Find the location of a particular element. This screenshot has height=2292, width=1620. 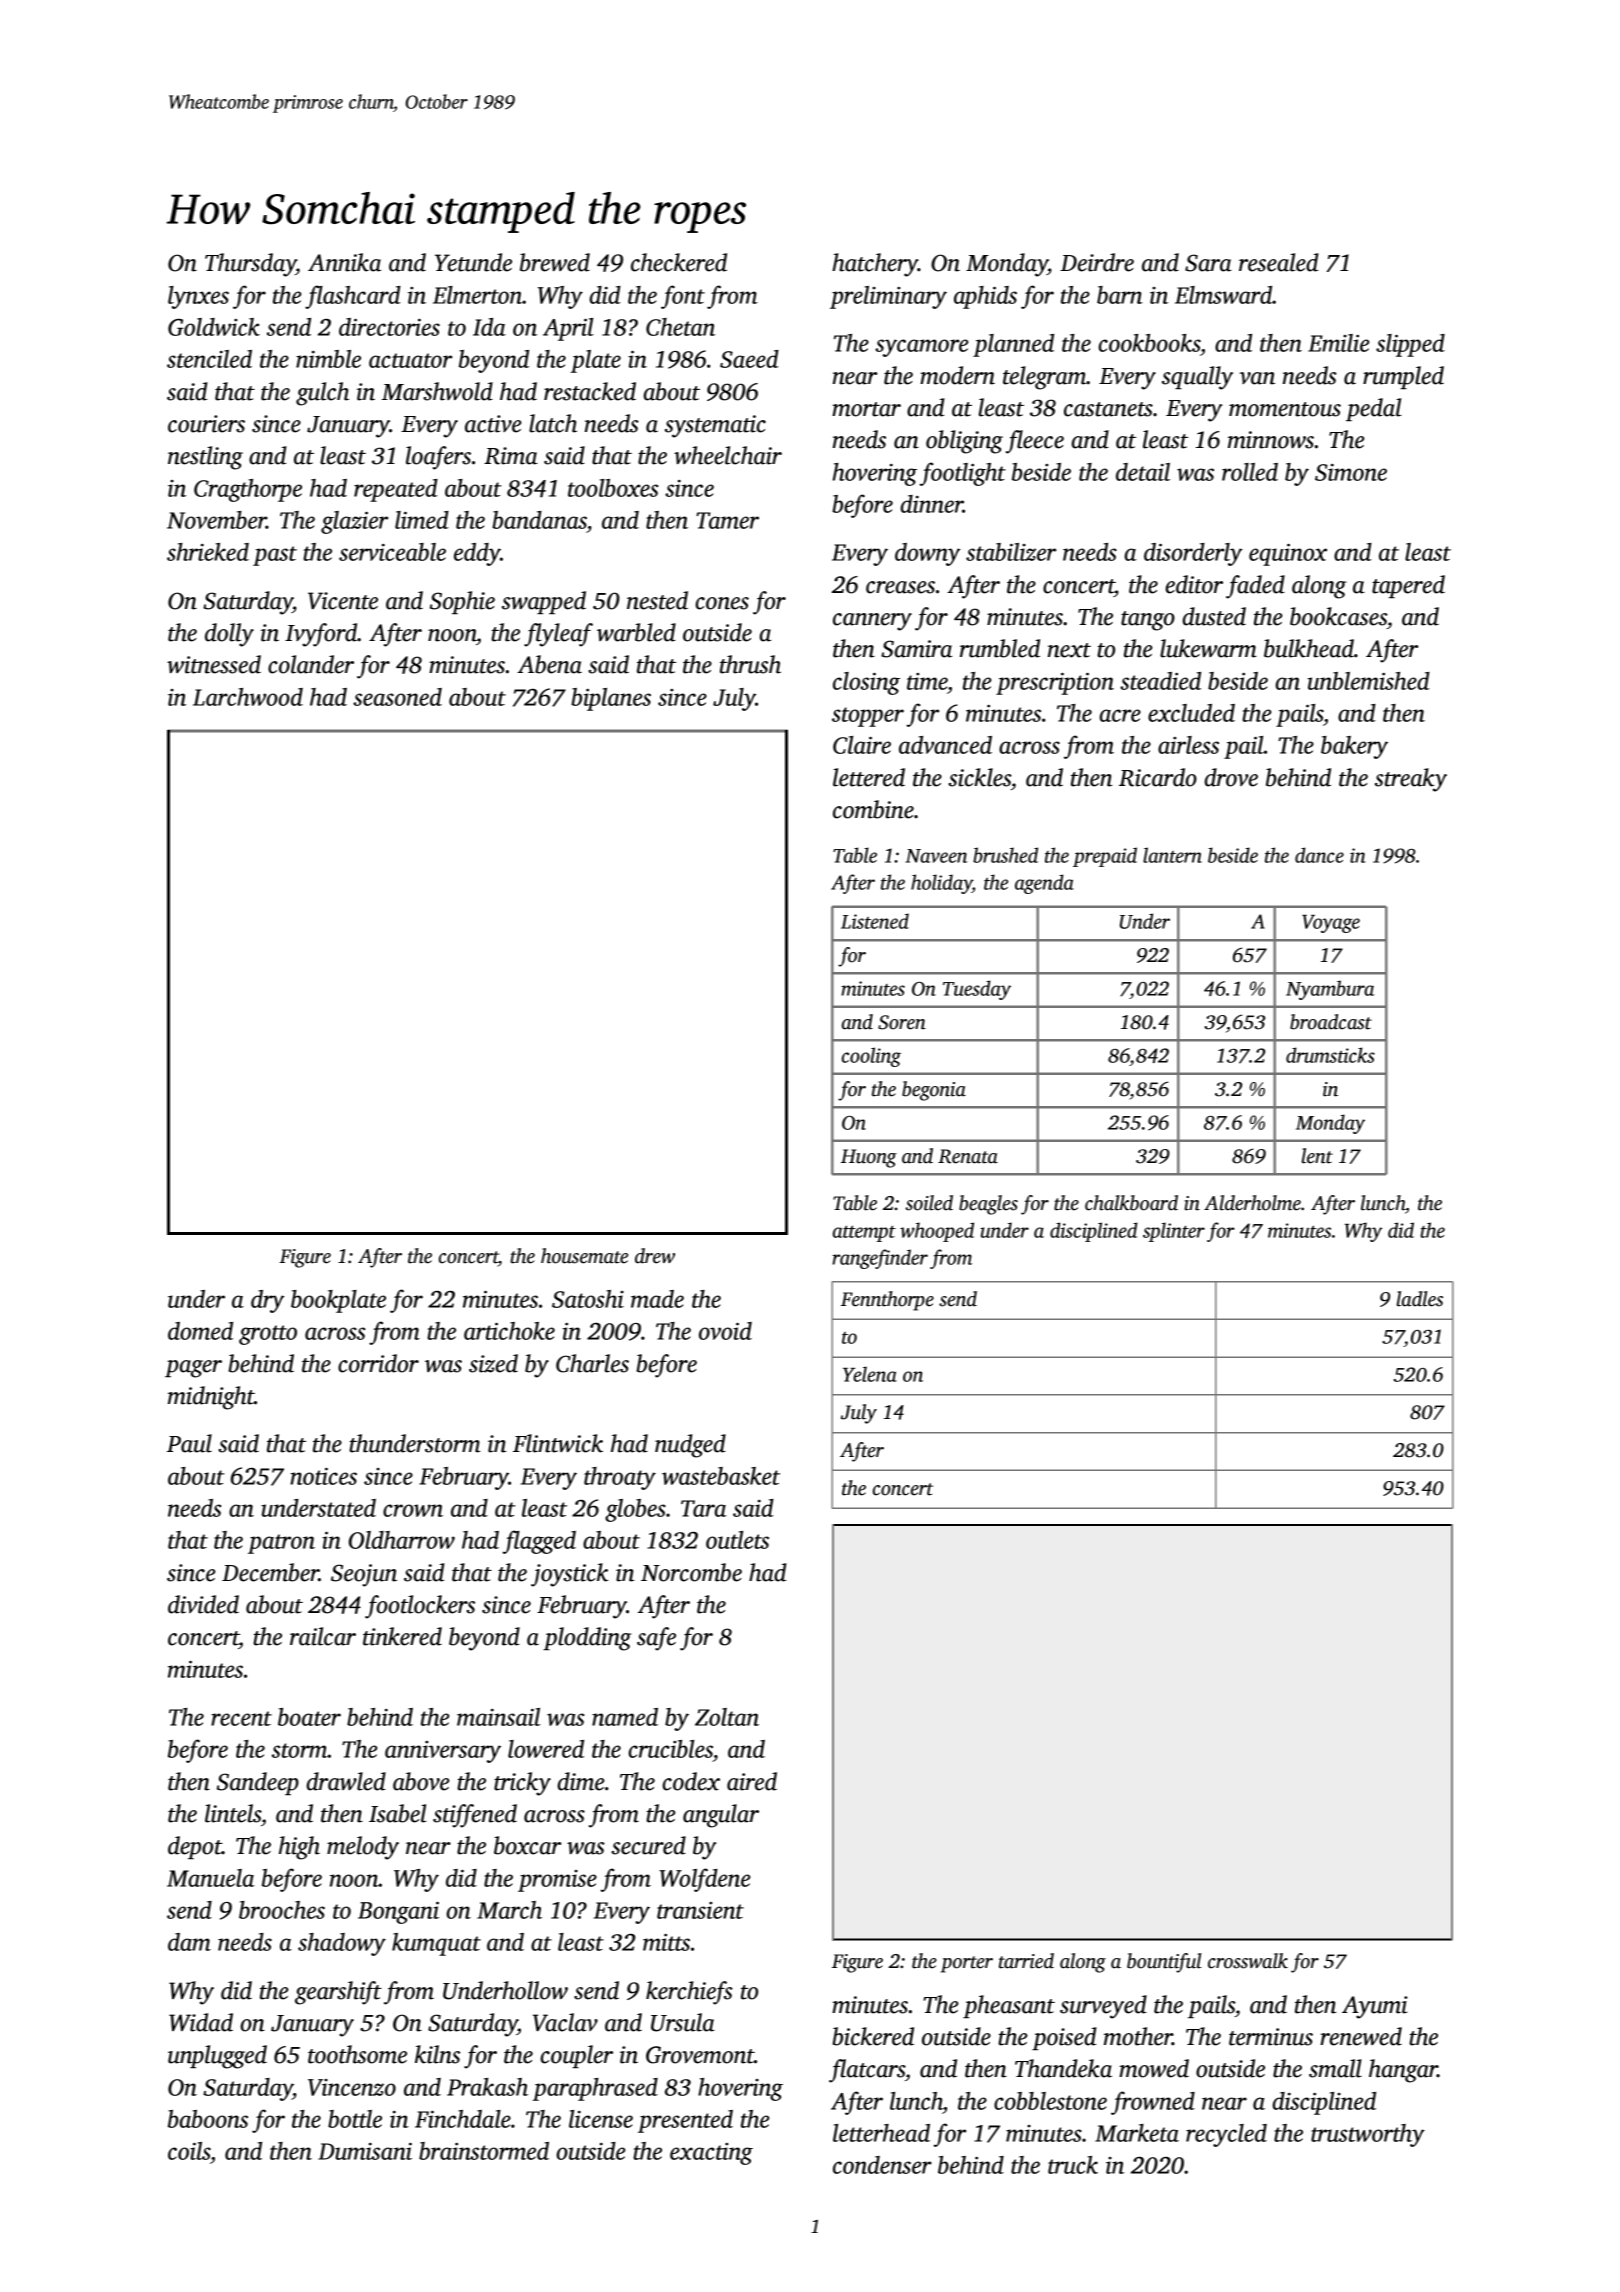

planned is located at coordinates (1013, 345).
